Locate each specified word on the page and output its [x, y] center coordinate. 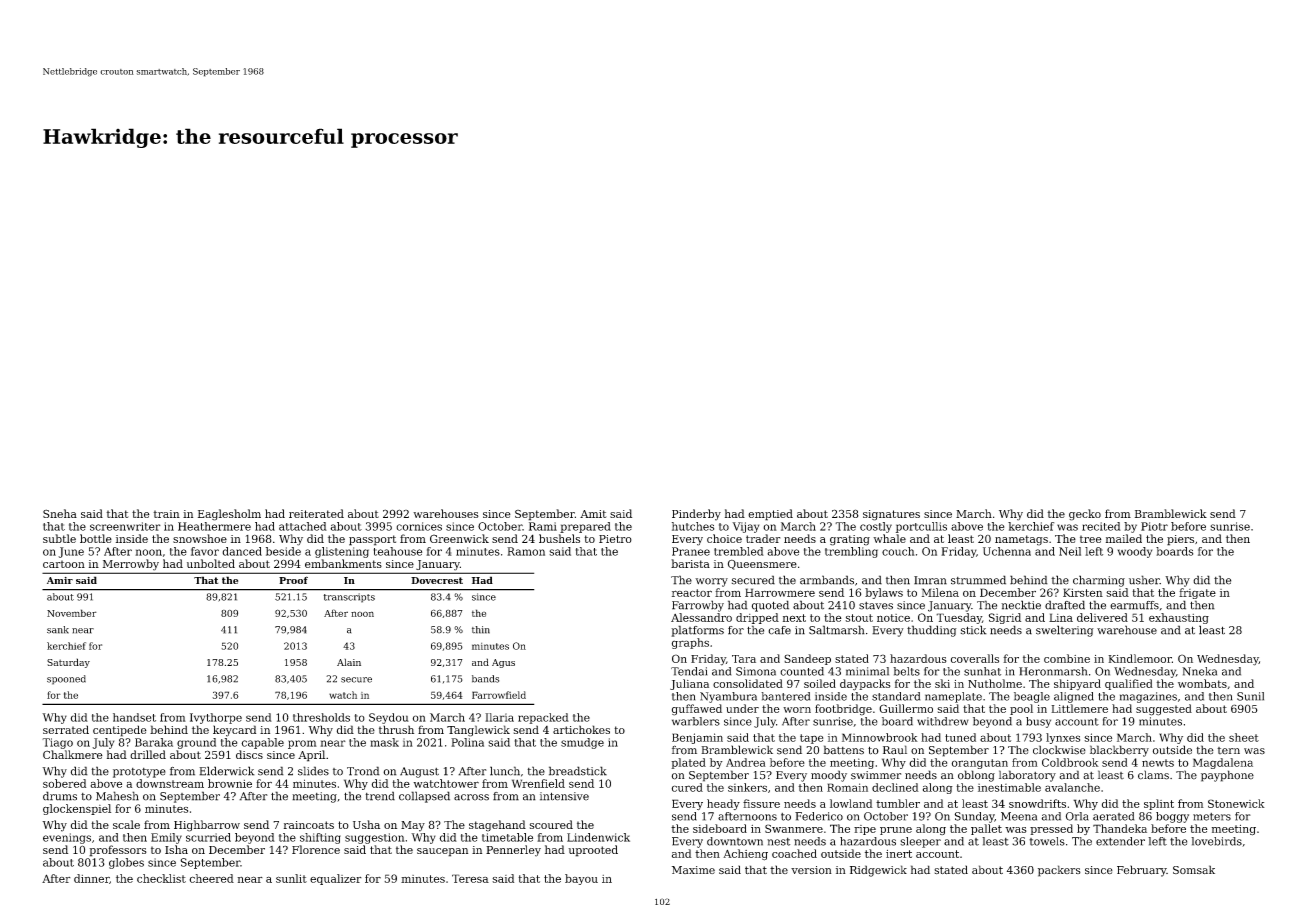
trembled [739, 551]
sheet [1244, 737]
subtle [59, 538]
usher [1144, 580]
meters [1212, 817]
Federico [819, 816]
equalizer [336, 879]
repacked [543, 718]
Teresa [470, 878]
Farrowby [698, 606]
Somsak [1194, 869]
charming [1099, 581]
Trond [363, 771]
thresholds [321, 717]
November [72, 613]
